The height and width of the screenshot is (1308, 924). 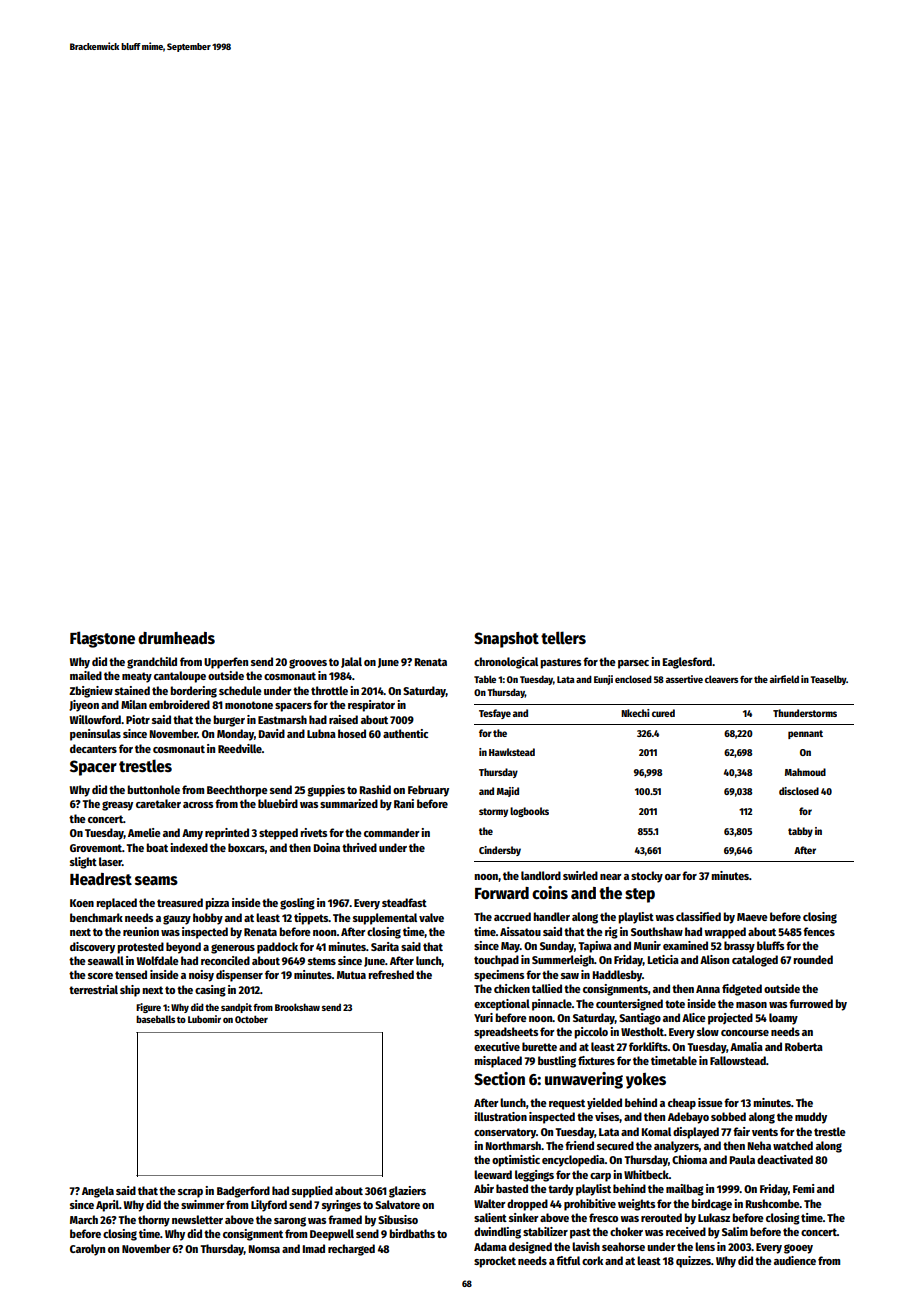 What do you see at coordinates (506, 663) in the screenshot?
I see `chronological` at bounding box center [506, 663].
